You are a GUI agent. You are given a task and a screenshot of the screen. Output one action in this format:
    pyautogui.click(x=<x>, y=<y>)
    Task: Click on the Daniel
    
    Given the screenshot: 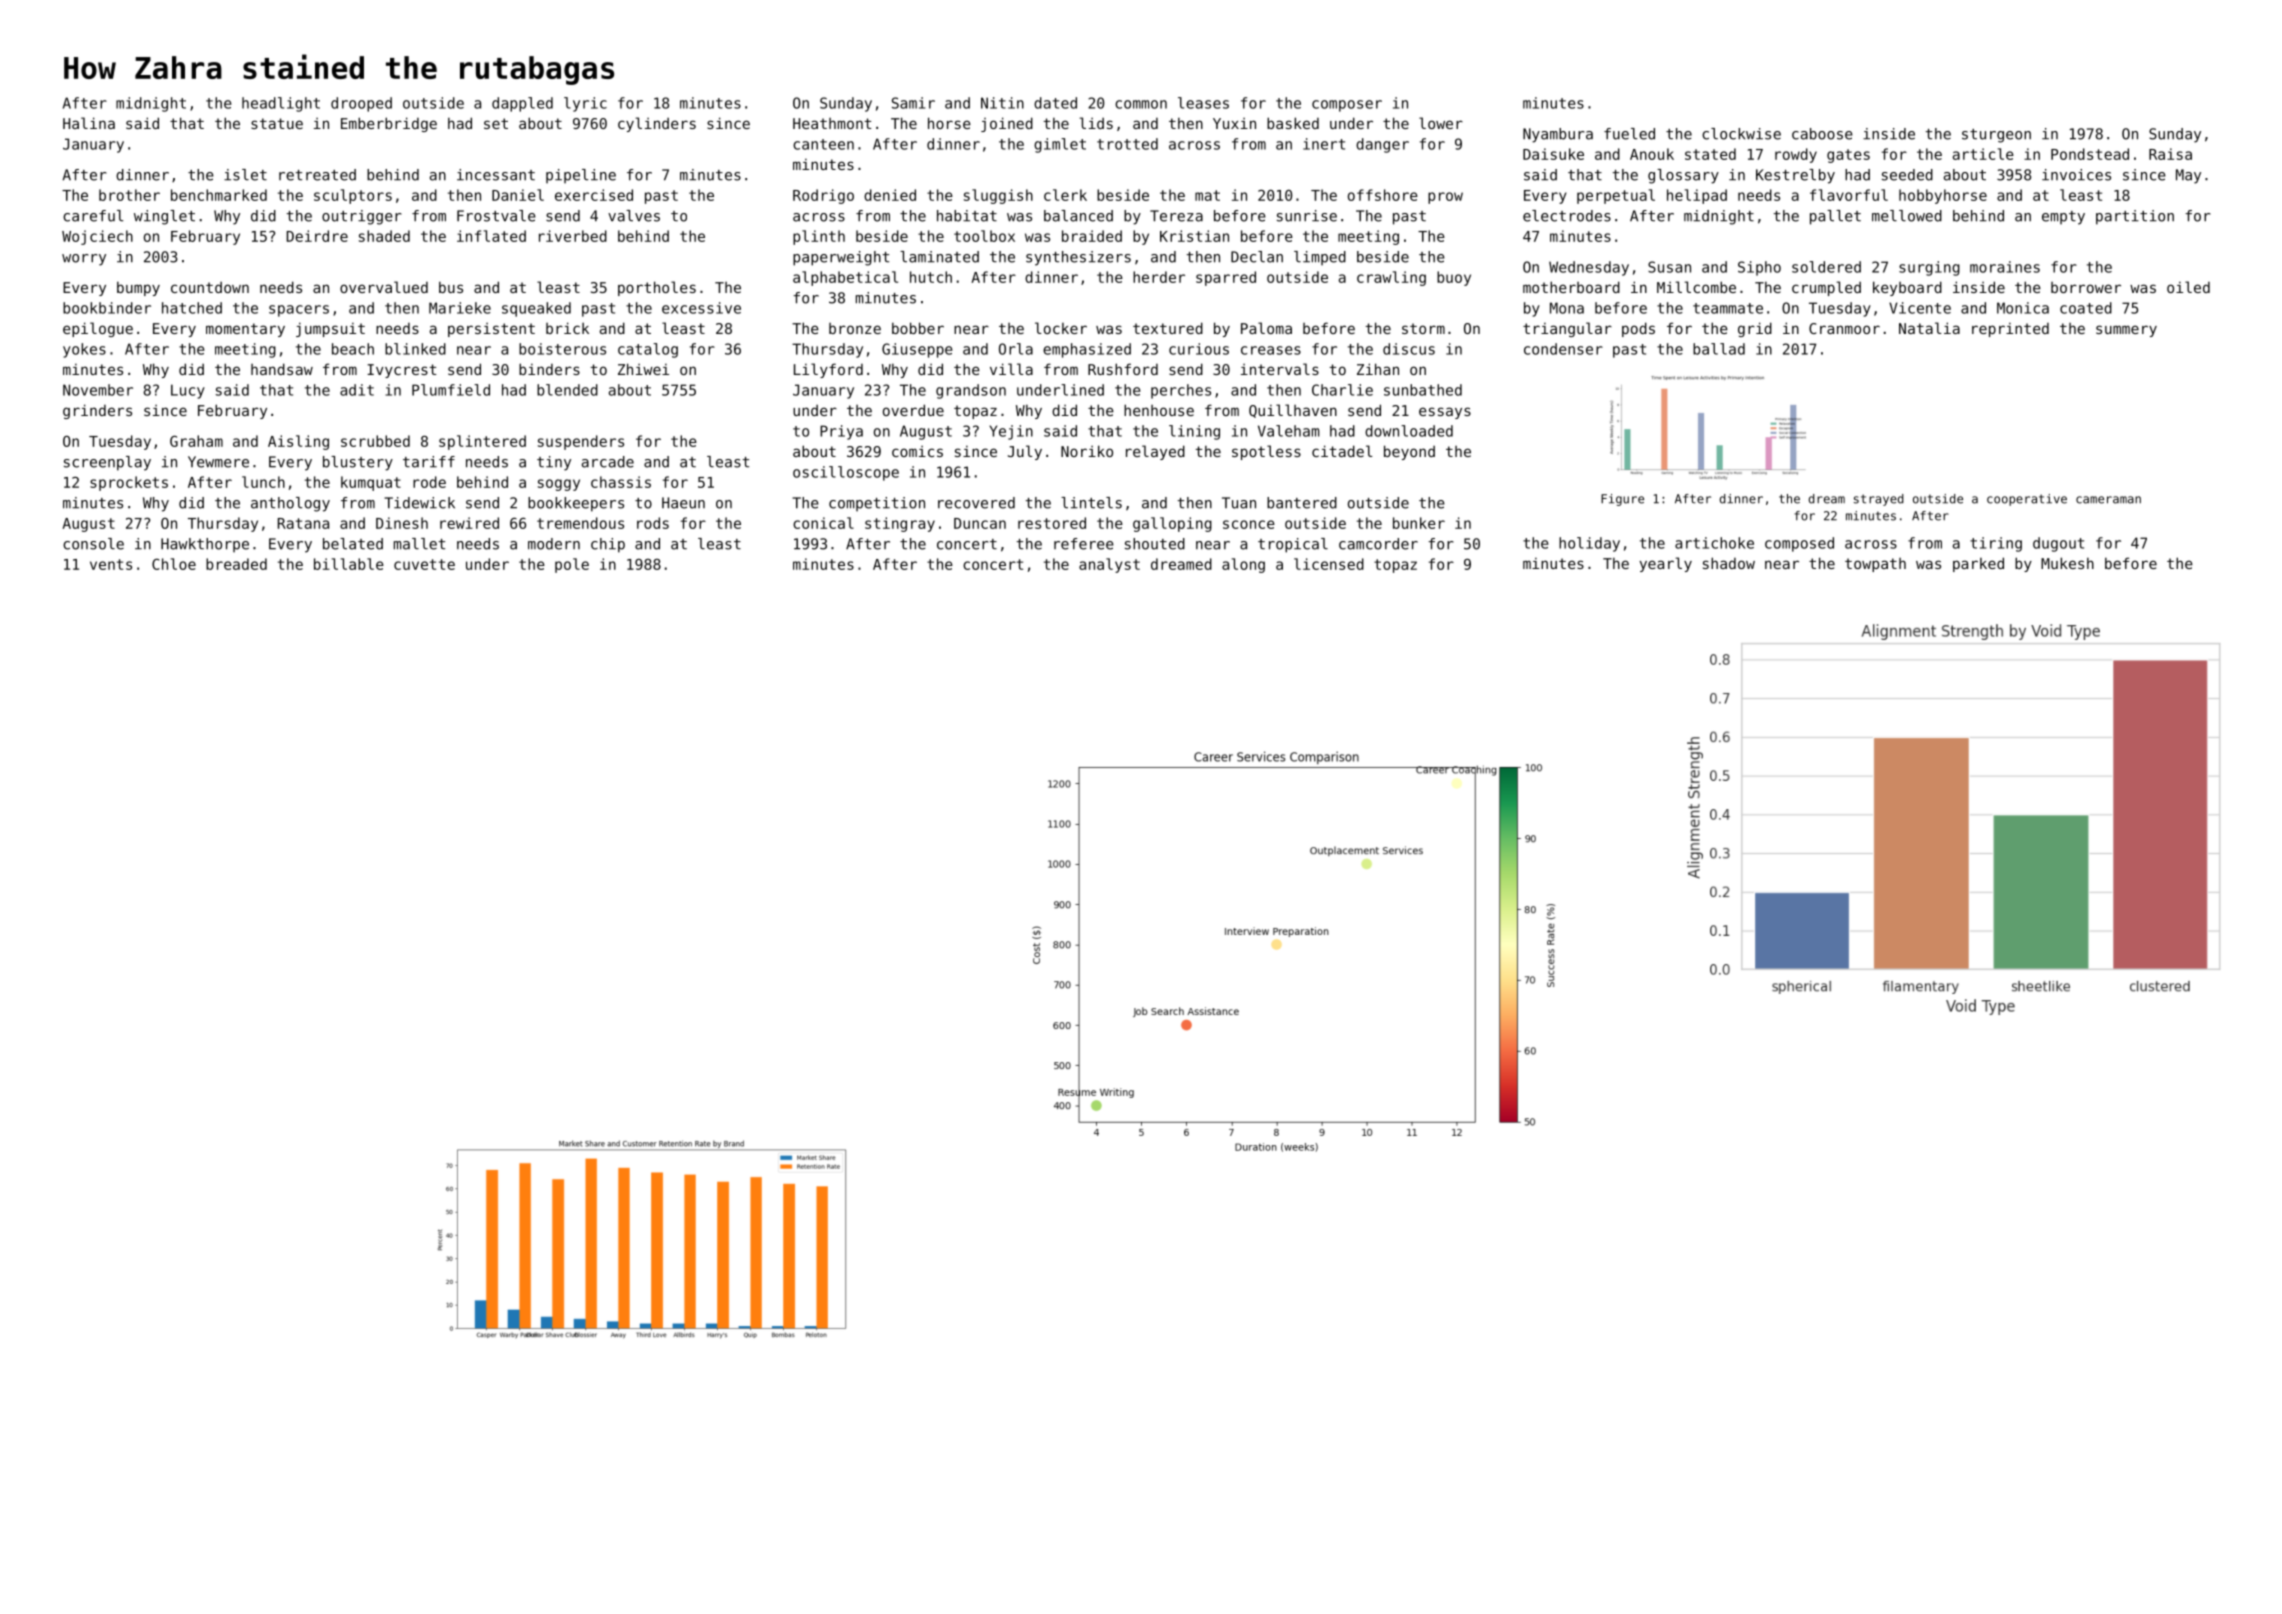 What is the action you would take?
    pyautogui.click(x=518, y=195)
